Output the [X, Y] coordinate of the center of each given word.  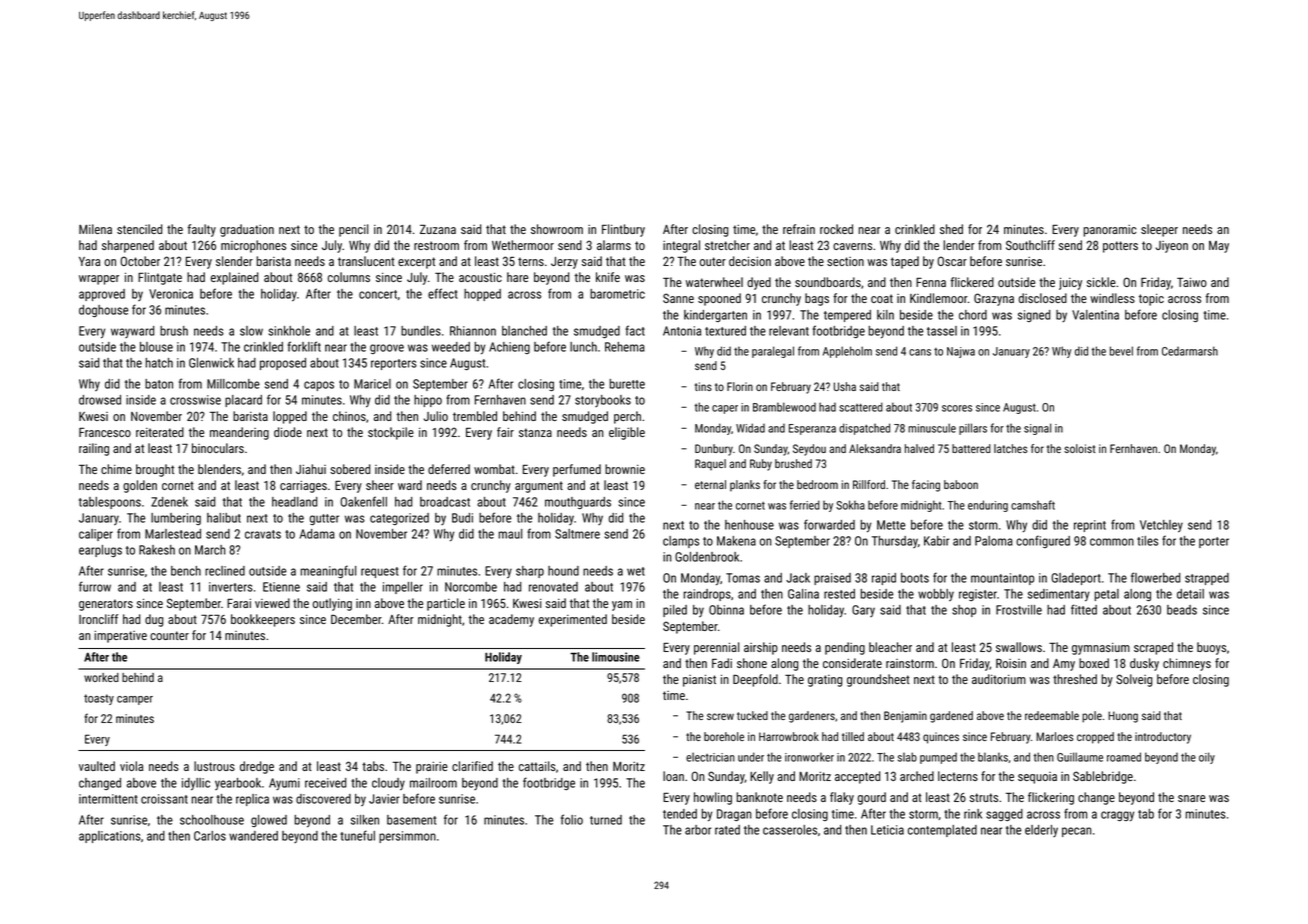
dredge [257, 767]
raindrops [707, 595]
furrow [95, 586]
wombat [494, 469]
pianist [699, 680]
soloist [1079, 448]
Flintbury [623, 230]
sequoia [1037, 778]
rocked [836, 229]
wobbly [936, 595]
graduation [247, 230]
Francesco [105, 432]
